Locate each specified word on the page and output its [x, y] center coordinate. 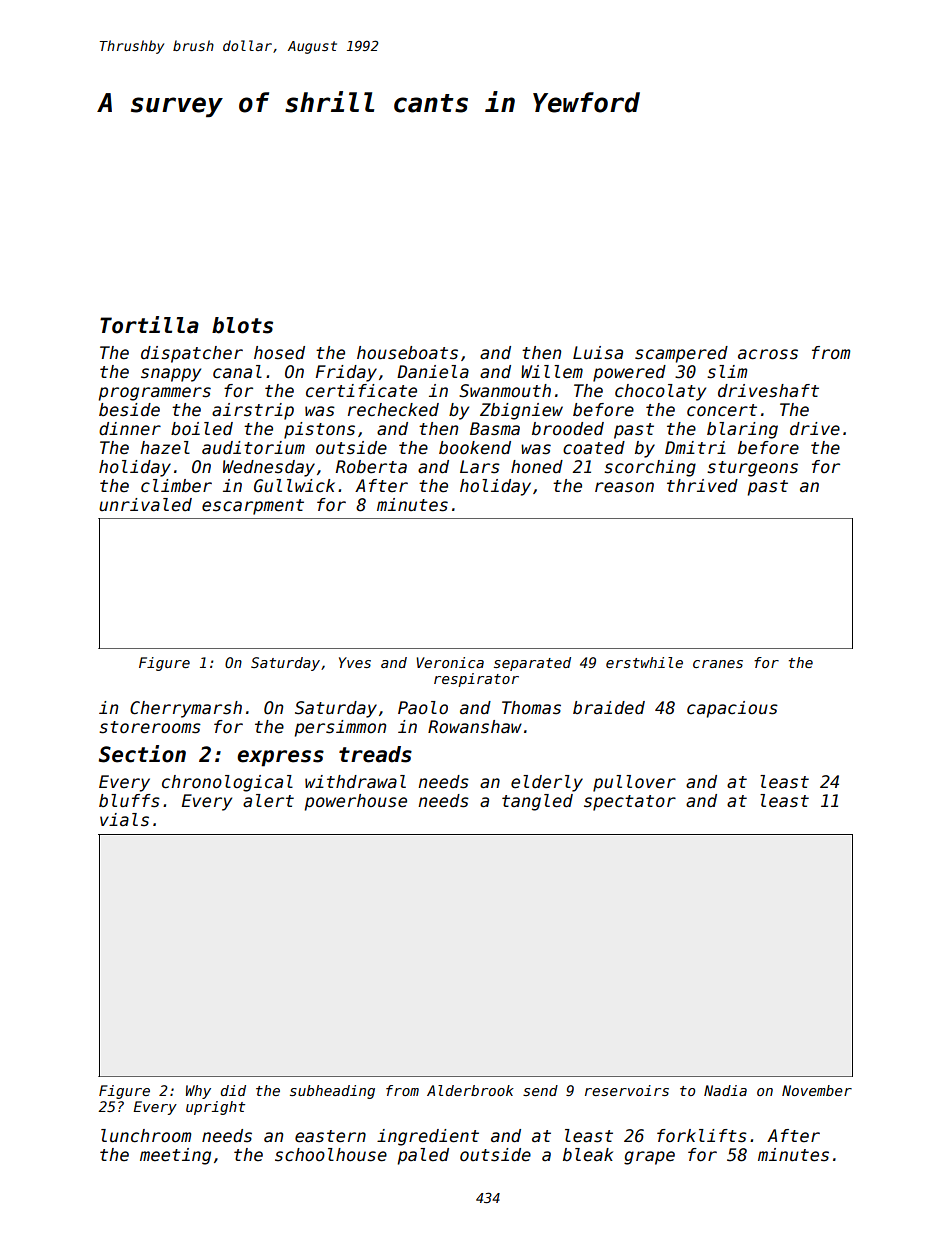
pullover [634, 783]
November [817, 1090]
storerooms [150, 727]
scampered [681, 354]
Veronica [450, 662]
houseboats [407, 353]
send [540, 1090]
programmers [155, 394]
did [233, 1090]
